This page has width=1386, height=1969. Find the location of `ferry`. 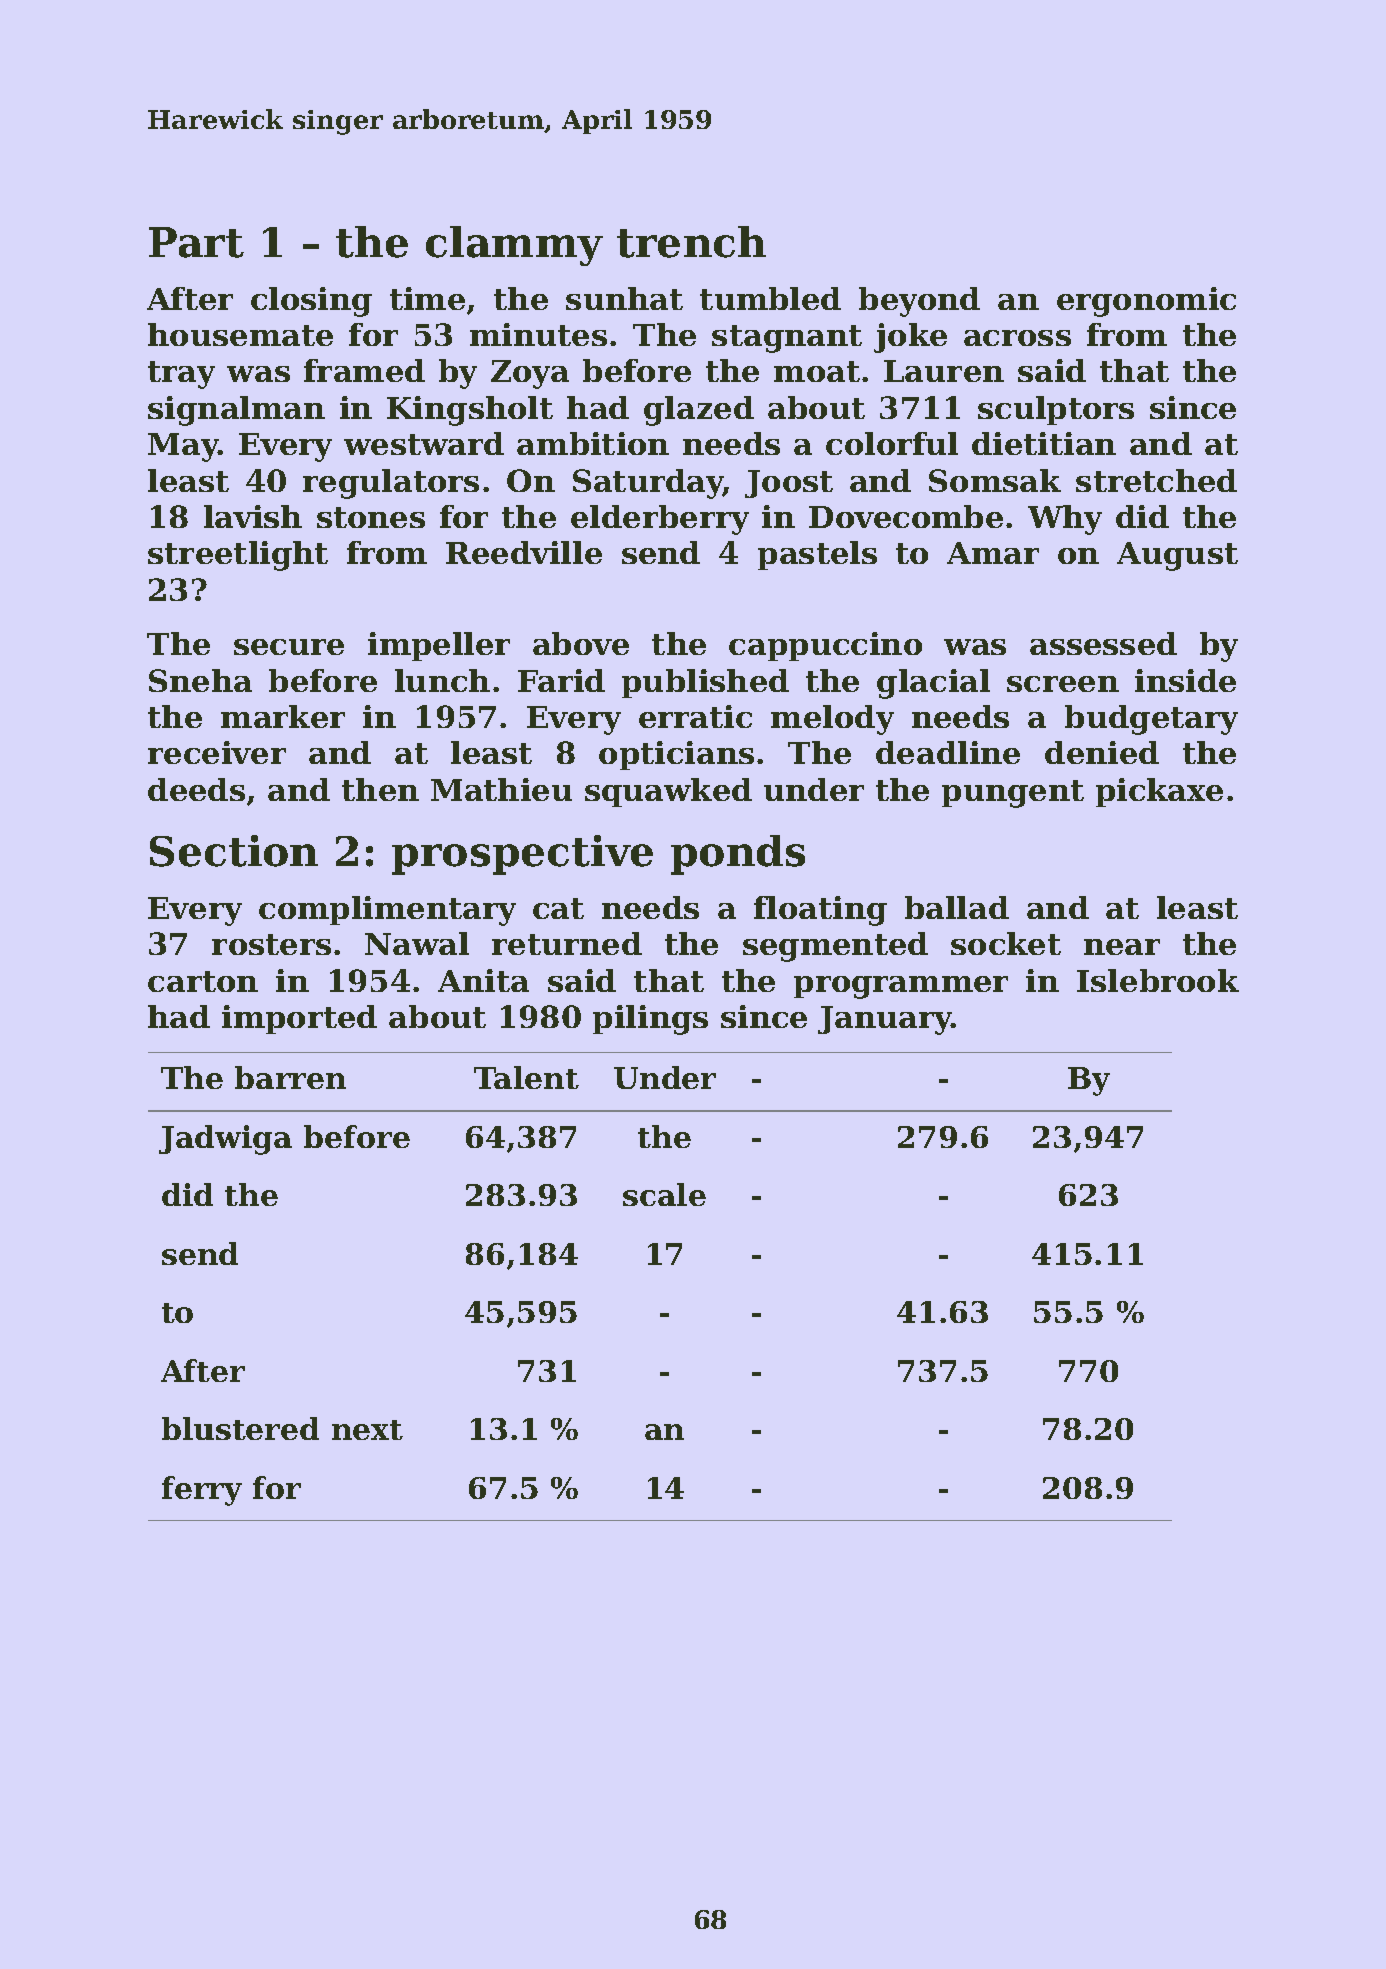

ferry is located at coordinates (202, 1491).
